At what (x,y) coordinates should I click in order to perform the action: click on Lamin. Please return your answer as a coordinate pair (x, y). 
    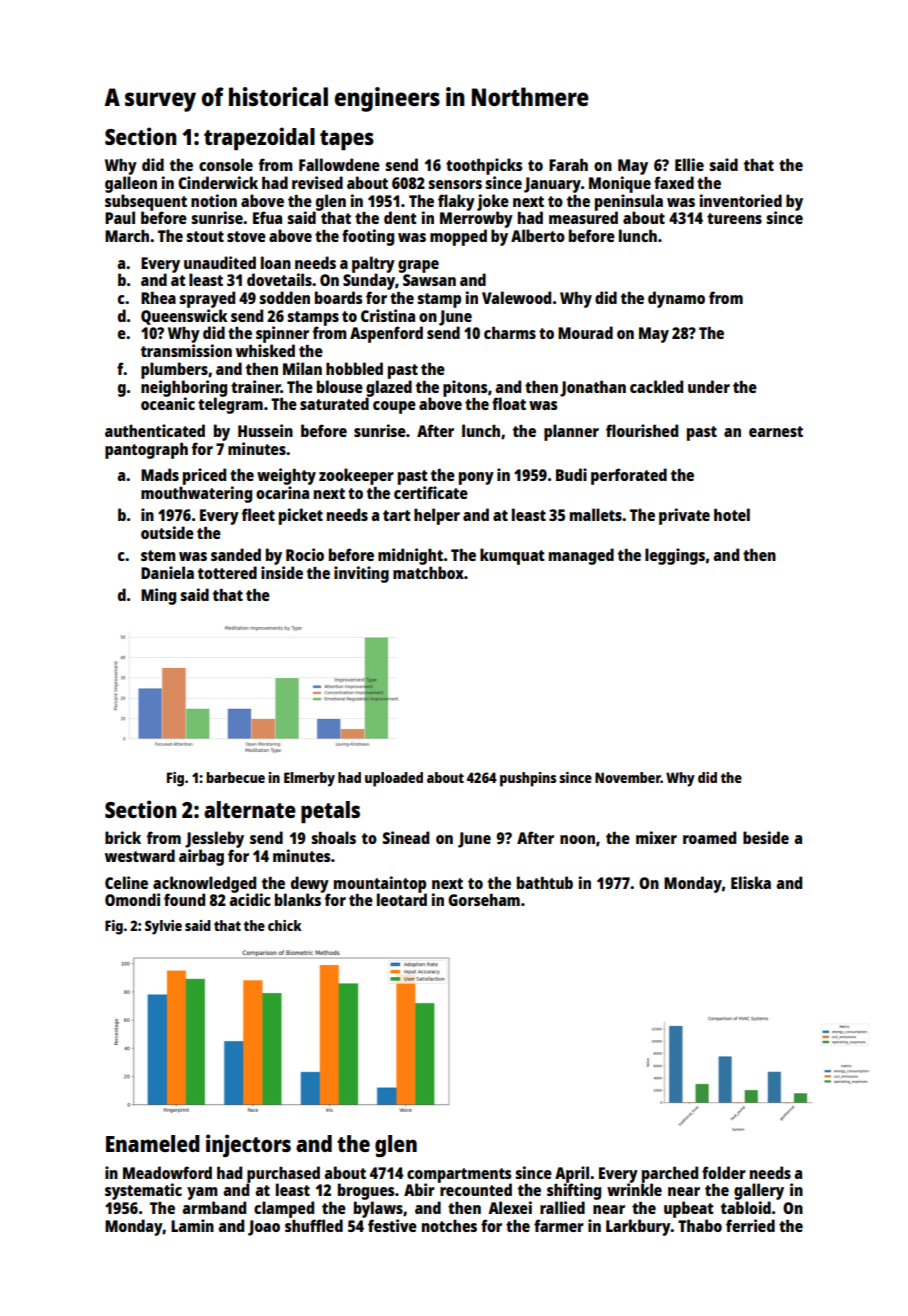
    Looking at the image, I should click on (192, 1225).
